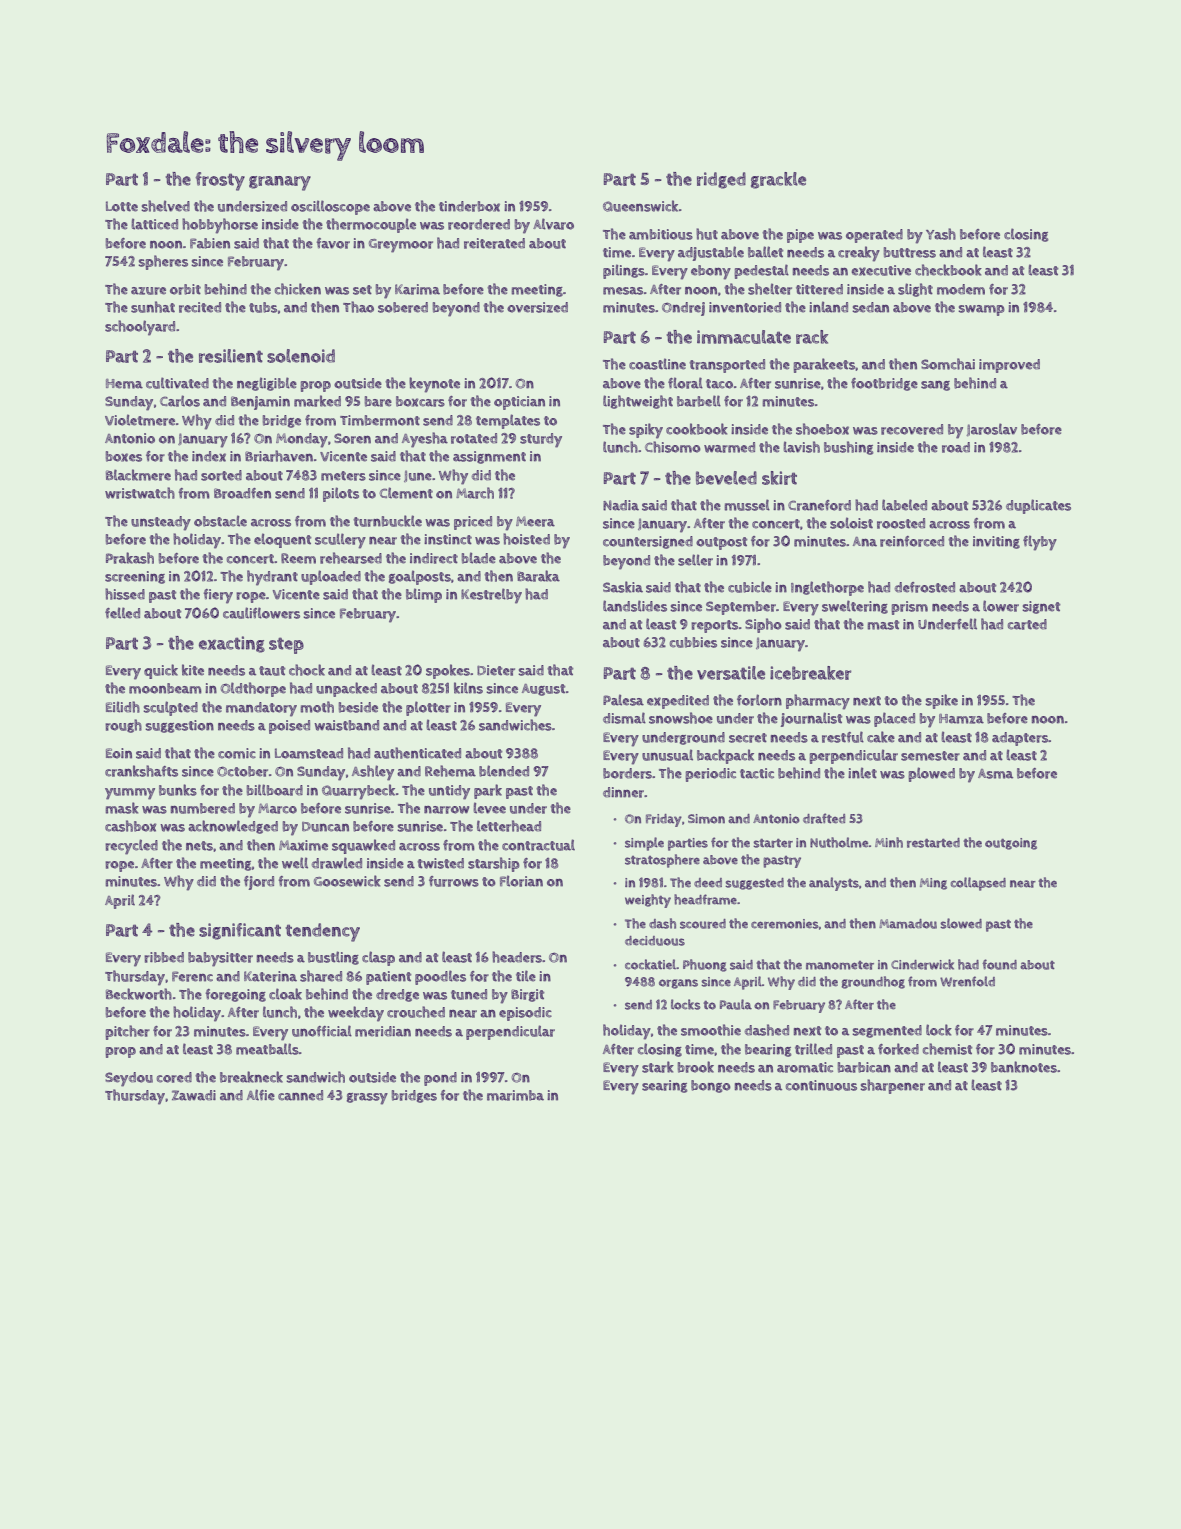 The width and height of the screenshot is (1181, 1529). Describe the element at coordinates (474, 438) in the screenshot. I see `rotated` at that location.
